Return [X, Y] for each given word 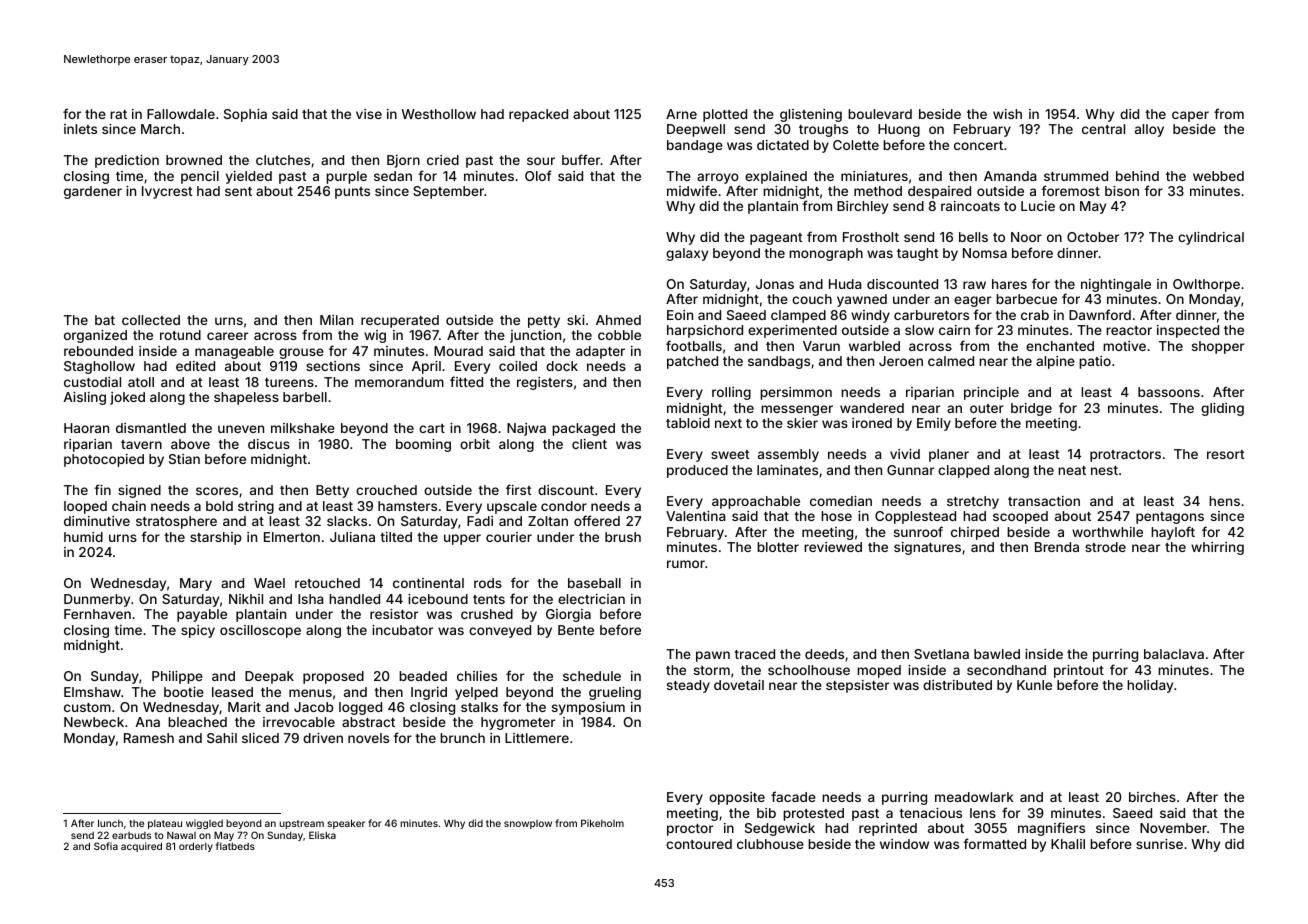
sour [541, 161]
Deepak [269, 677]
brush [623, 537]
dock [562, 366]
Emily [934, 424]
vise [369, 114]
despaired [939, 192]
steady [688, 686]
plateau [165, 824]
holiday [1150, 686]
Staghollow [99, 367]
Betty [332, 491]
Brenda [1057, 547]
